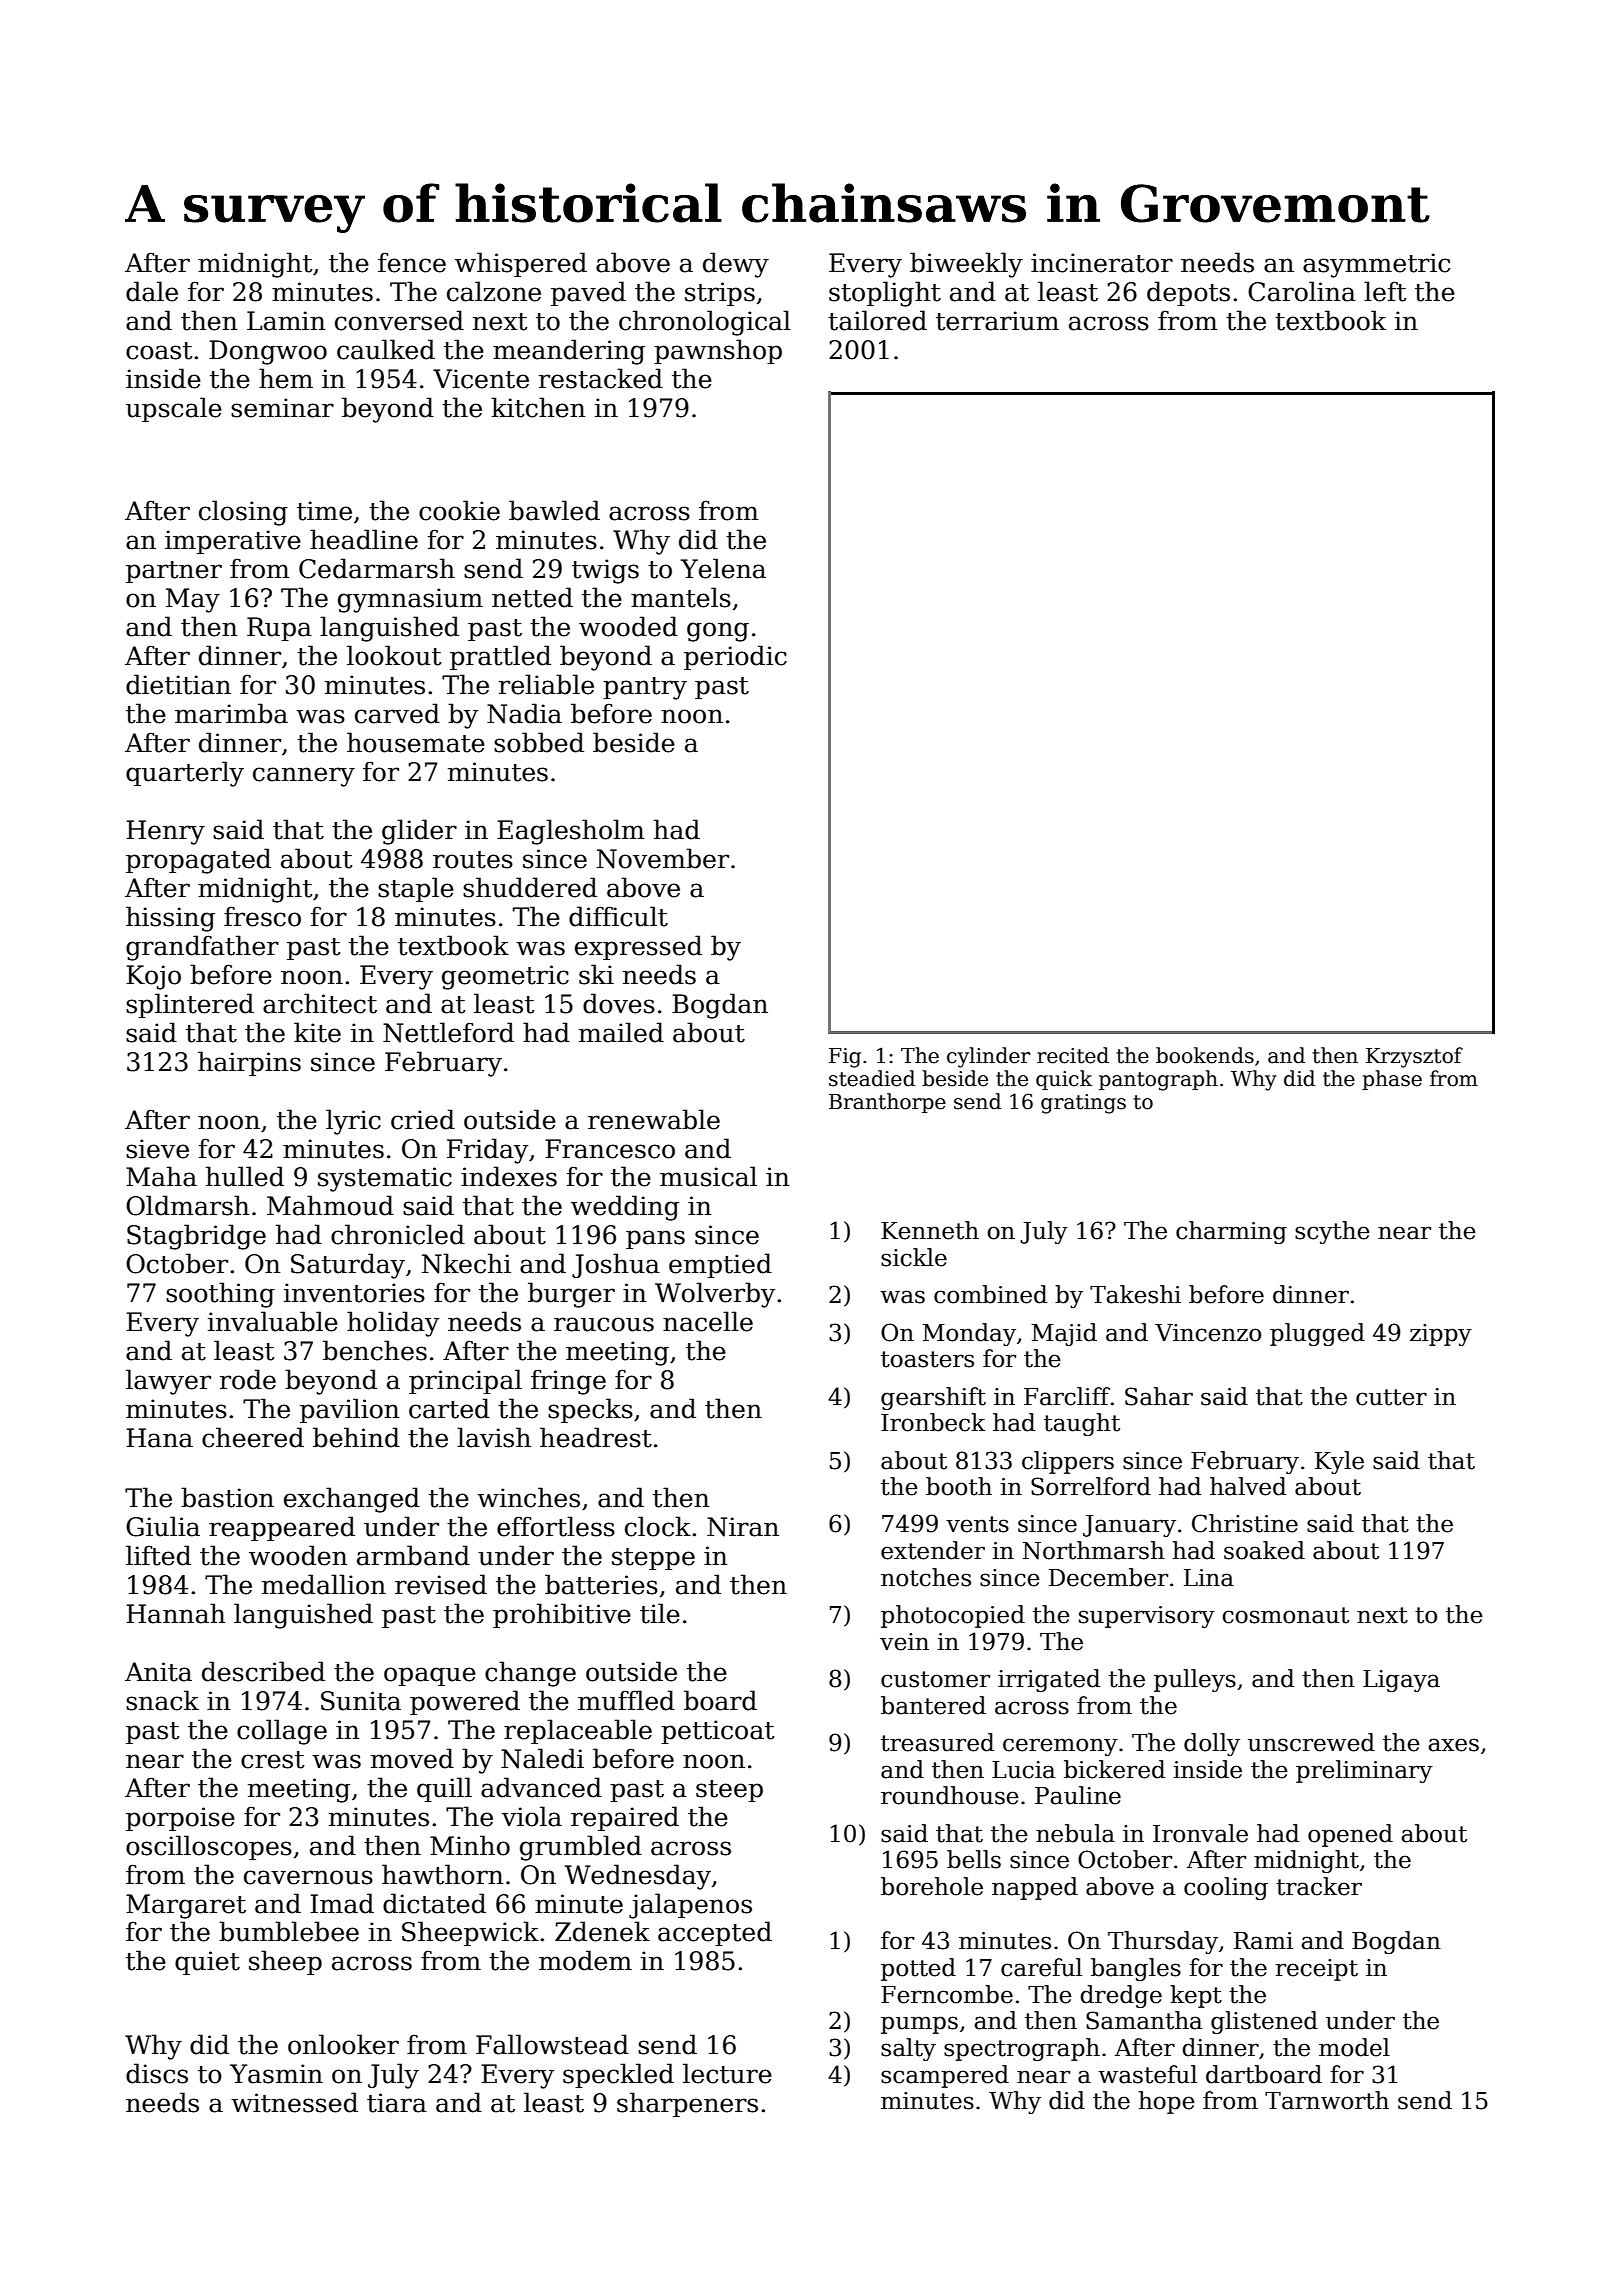  What do you see at coordinates (1414, 1057) in the page?
I see `Krzysztof` at bounding box center [1414, 1057].
